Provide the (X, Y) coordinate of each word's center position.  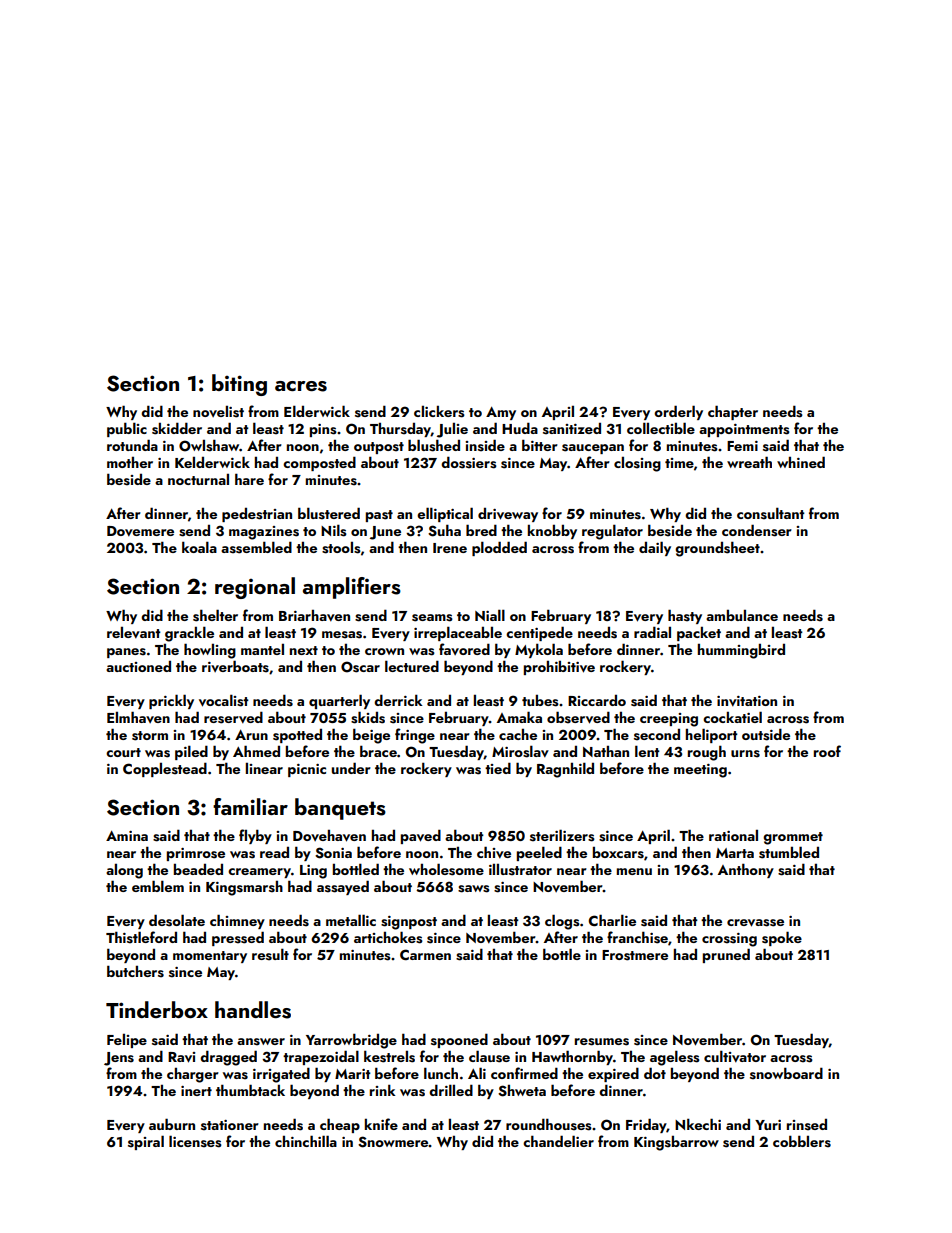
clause (489, 1056)
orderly (678, 412)
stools (341, 548)
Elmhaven (138, 717)
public (127, 429)
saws (474, 889)
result (270, 954)
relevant (134, 633)
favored (464, 649)
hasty (685, 616)
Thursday (400, 430)
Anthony (746, 870)
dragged (228, 1058)
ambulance (742, 615)
